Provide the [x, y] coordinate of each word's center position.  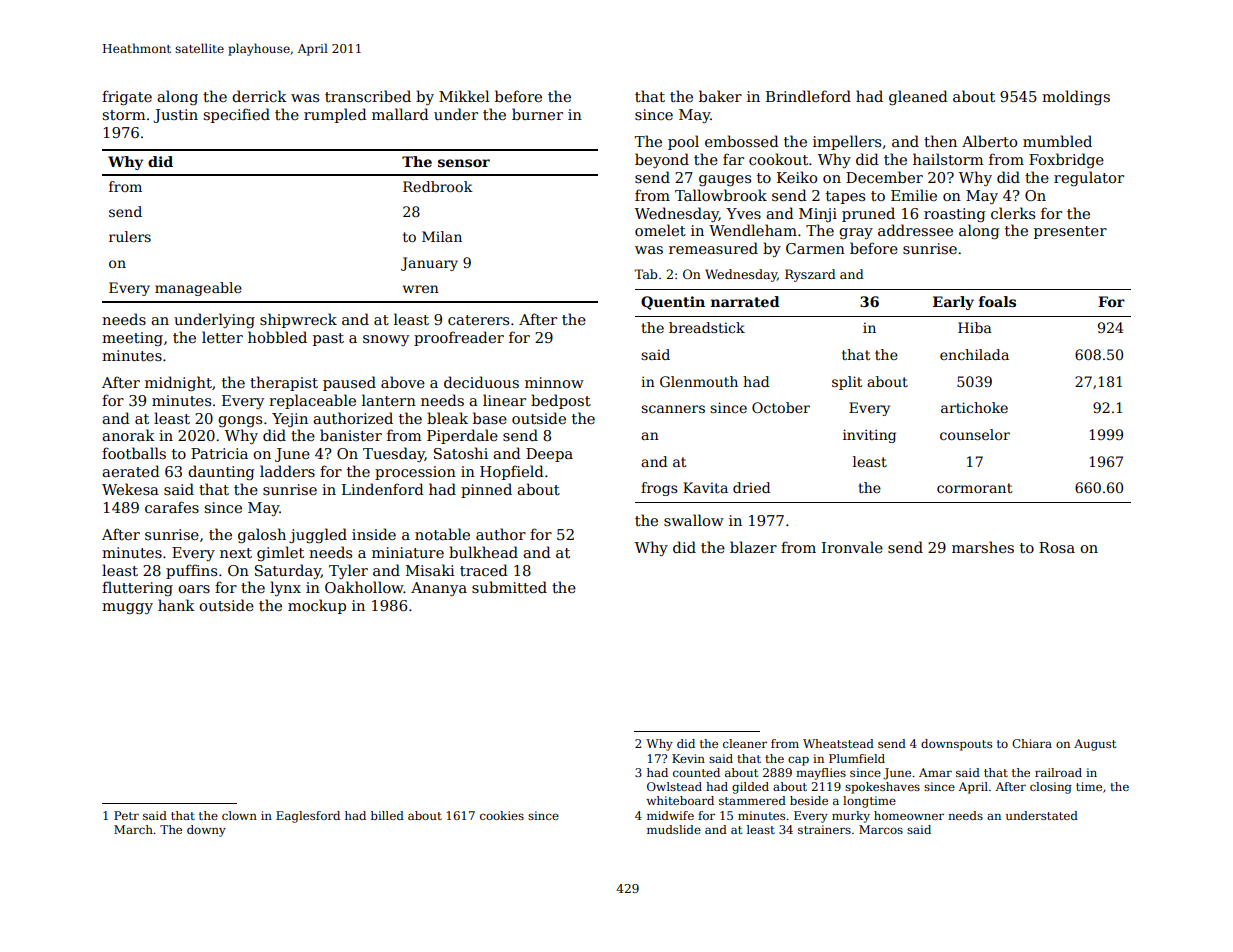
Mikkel [464, 96]
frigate [127, 97]
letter [222, 337]
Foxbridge [1066, 160]
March [133, 829]
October [781, 407]
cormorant [974, 488]
